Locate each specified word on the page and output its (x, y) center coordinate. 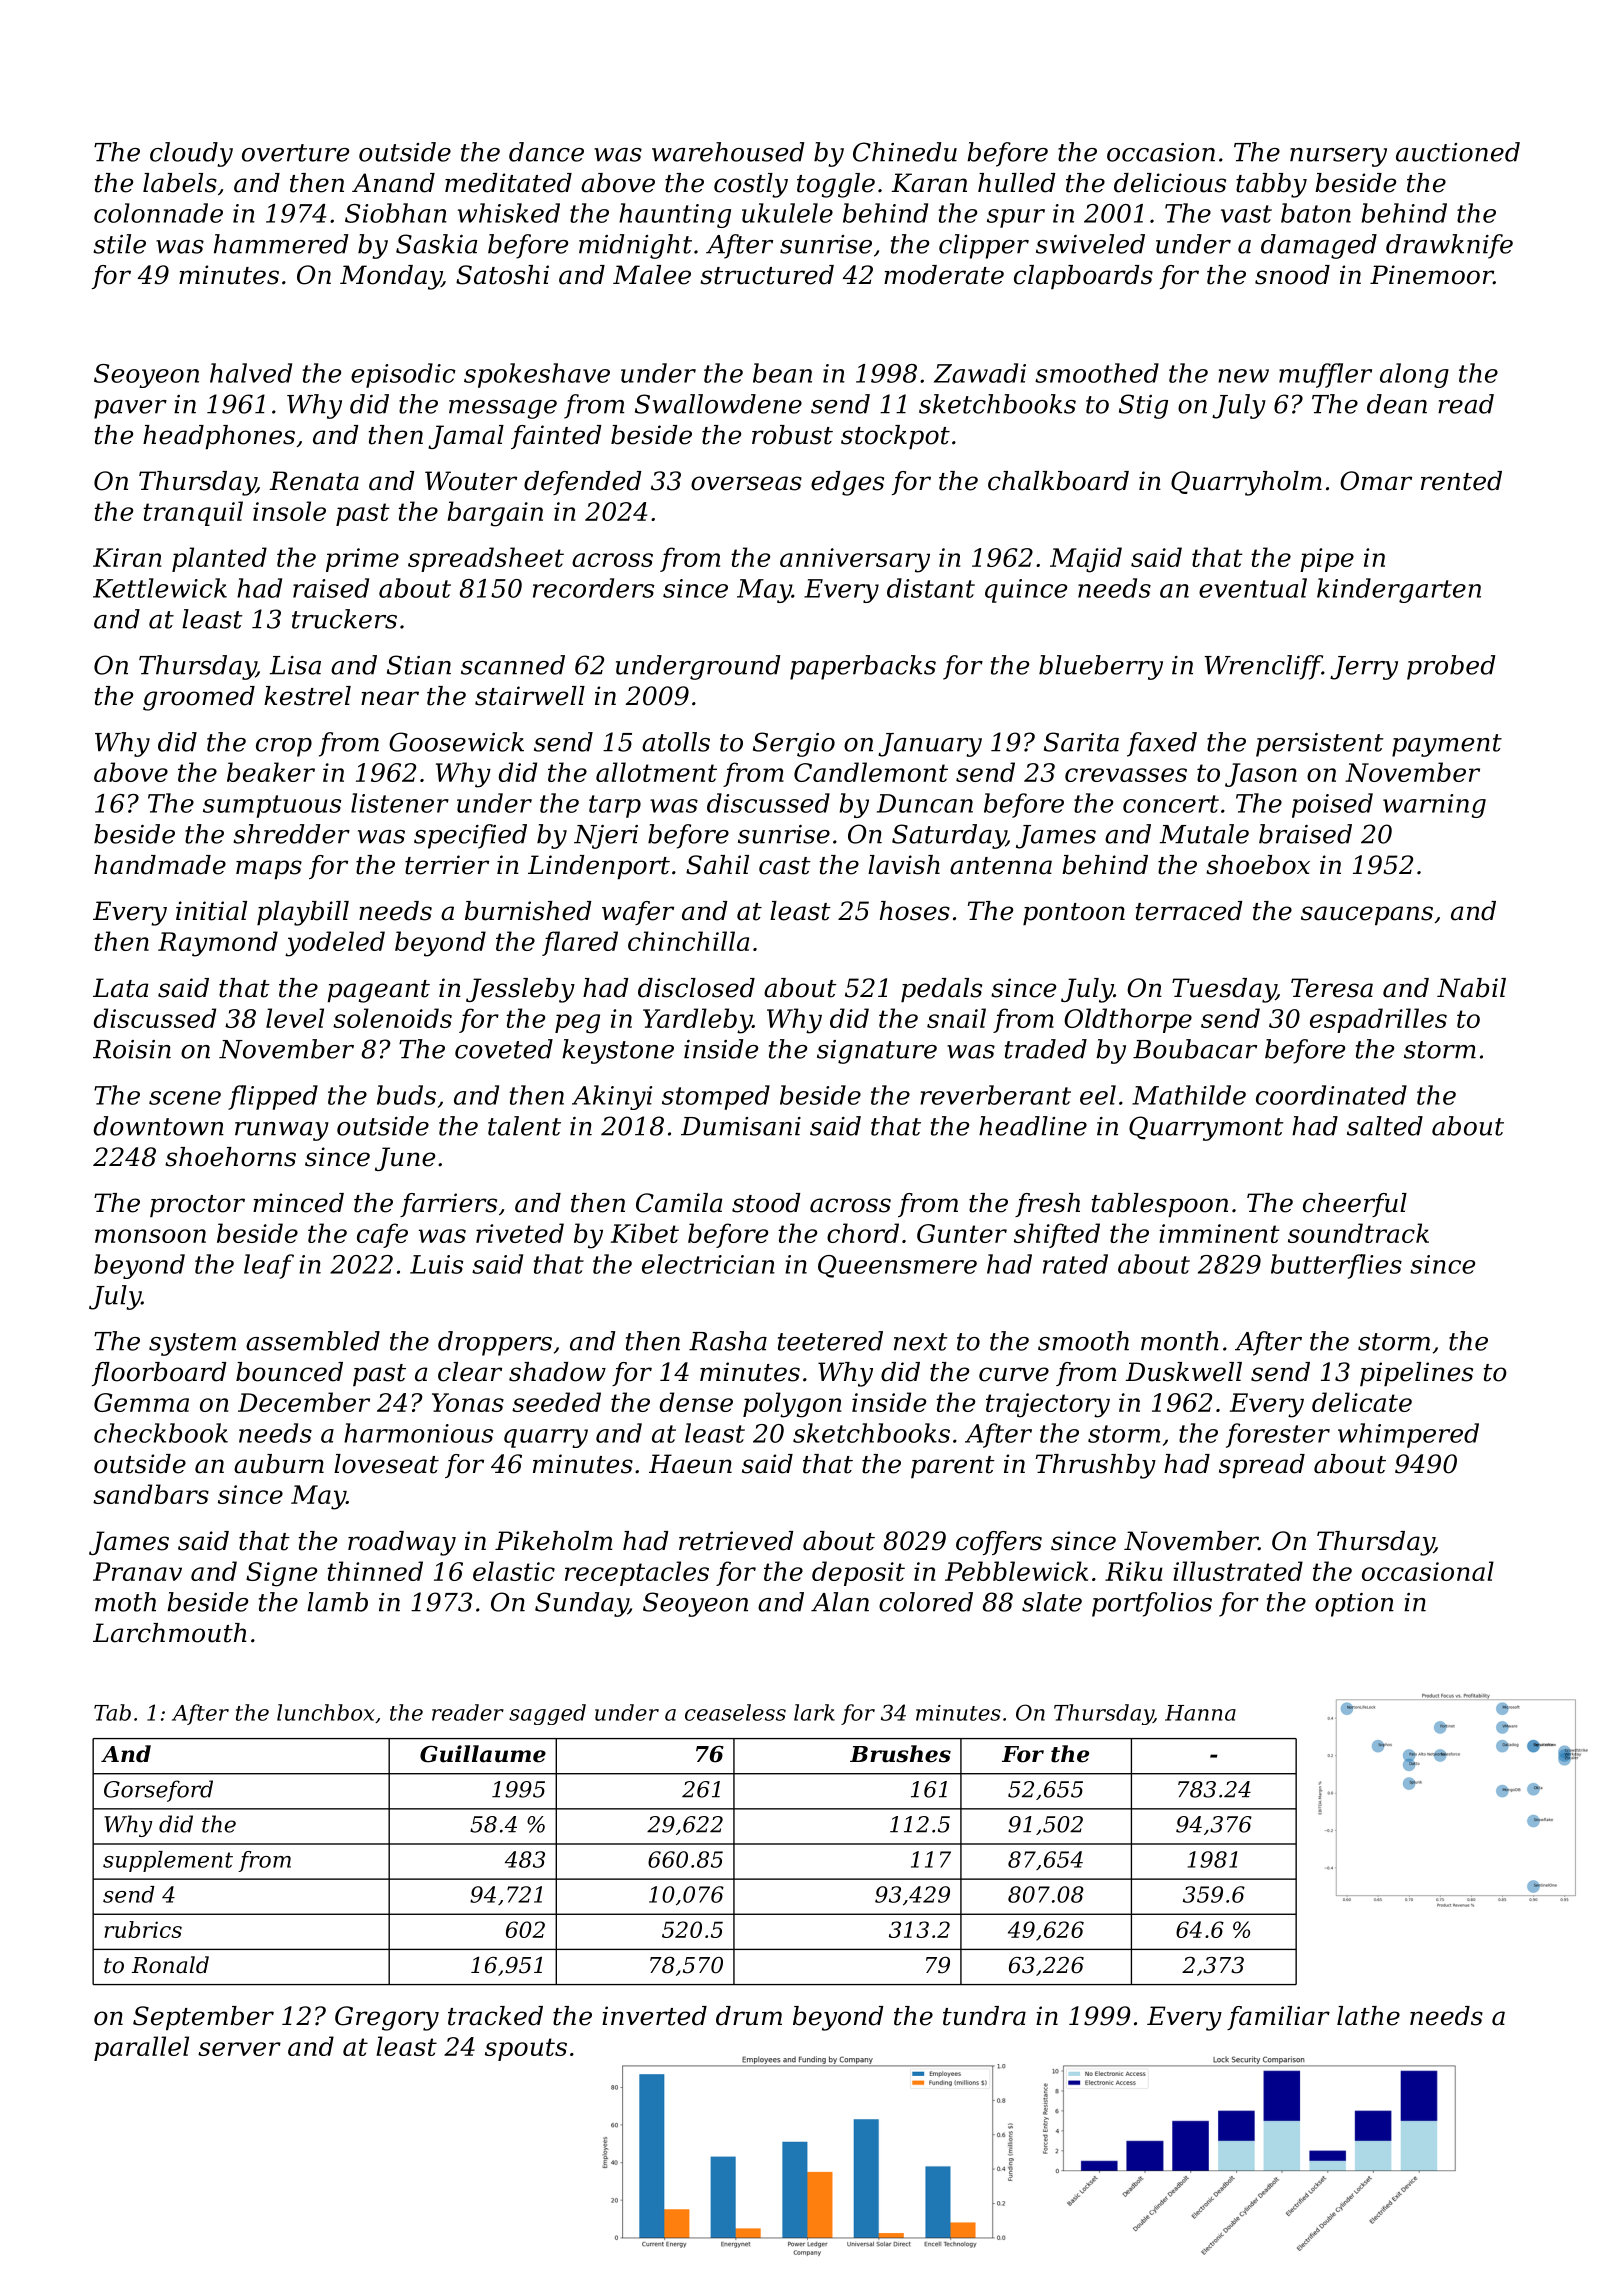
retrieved (736, 1541)
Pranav (137, 1571)
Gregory (387, 2018)
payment (1447, 745)
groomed (199, 698)
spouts (526, 2049)
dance (546, 152)
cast (785, 866)
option (1354, 1605)
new (1243, 376)
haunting (675, 215)
